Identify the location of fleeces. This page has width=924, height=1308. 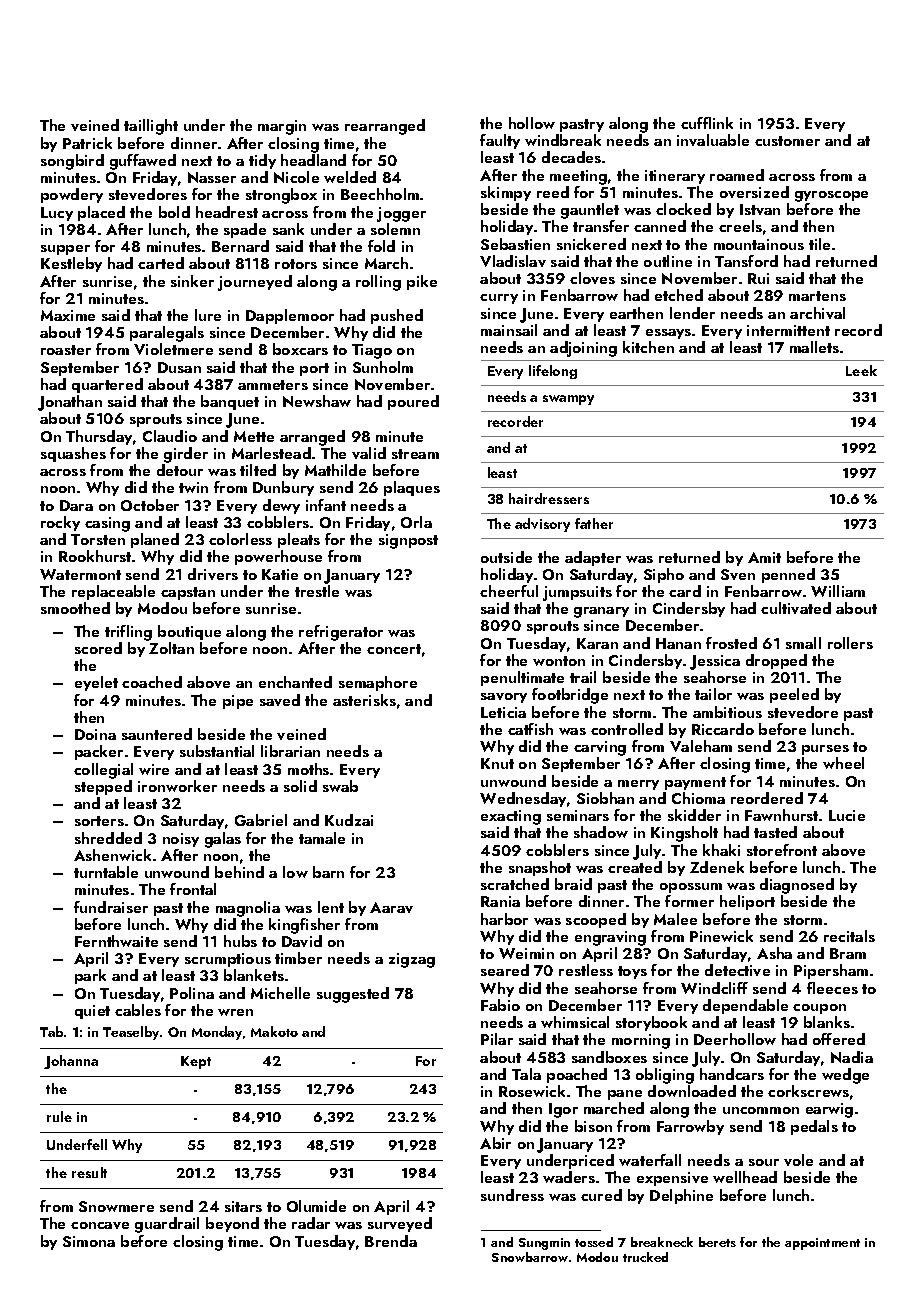
(832, 988).
